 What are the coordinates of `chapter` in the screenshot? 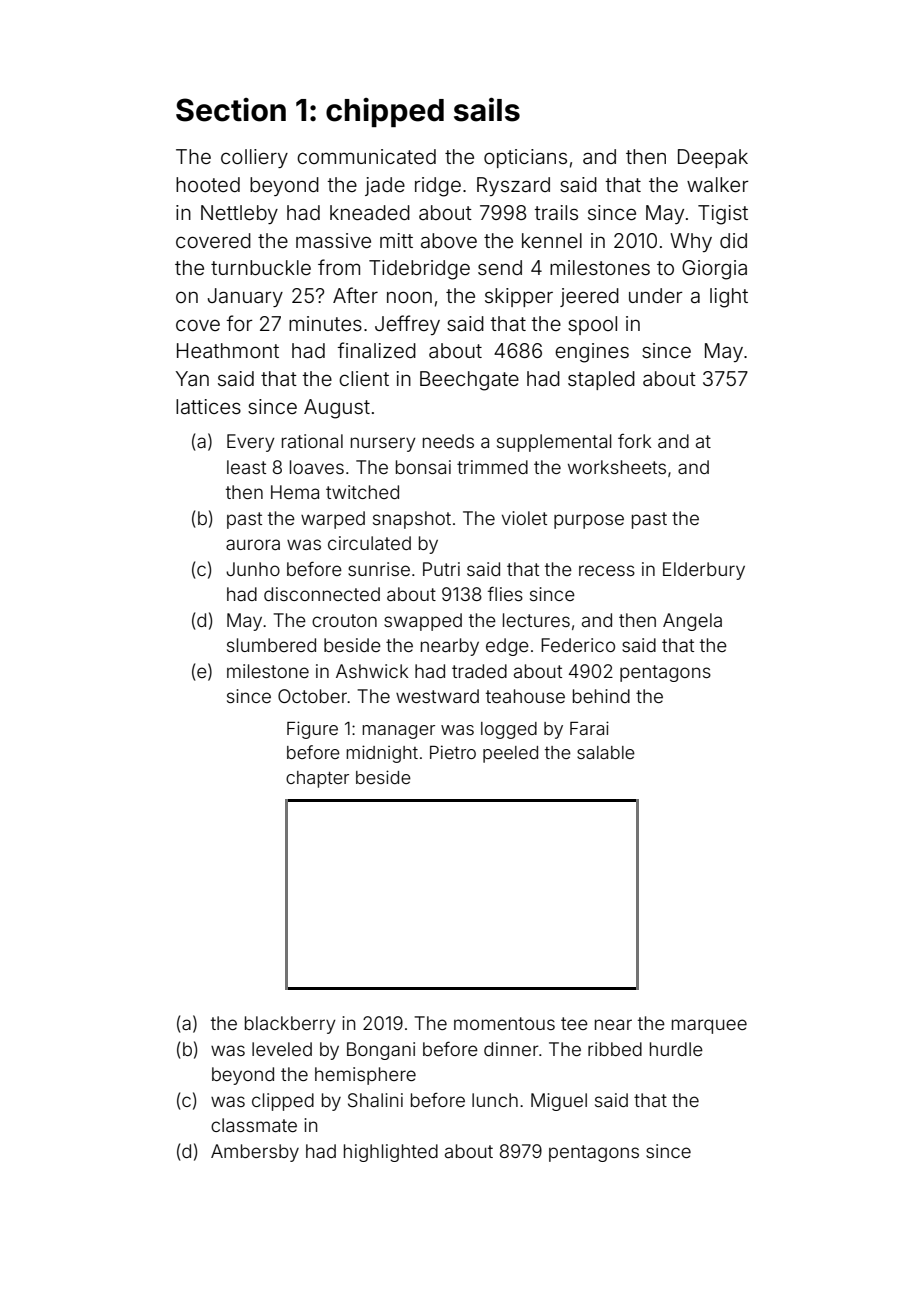 It's located at (317, 779).
